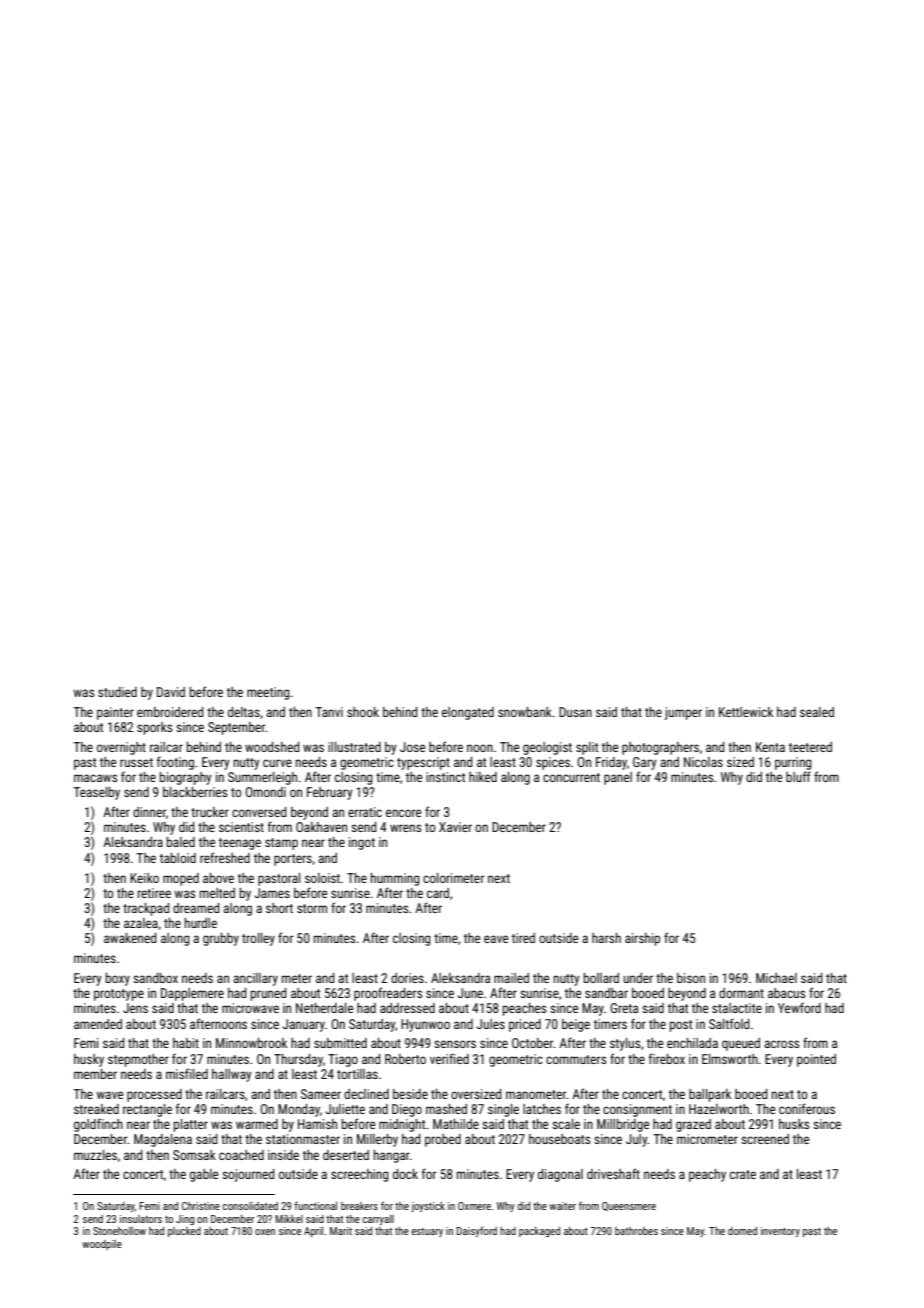  Describe the element at coordinates (96, 793) in the screenshot. I see `Teaselby` at that location.
